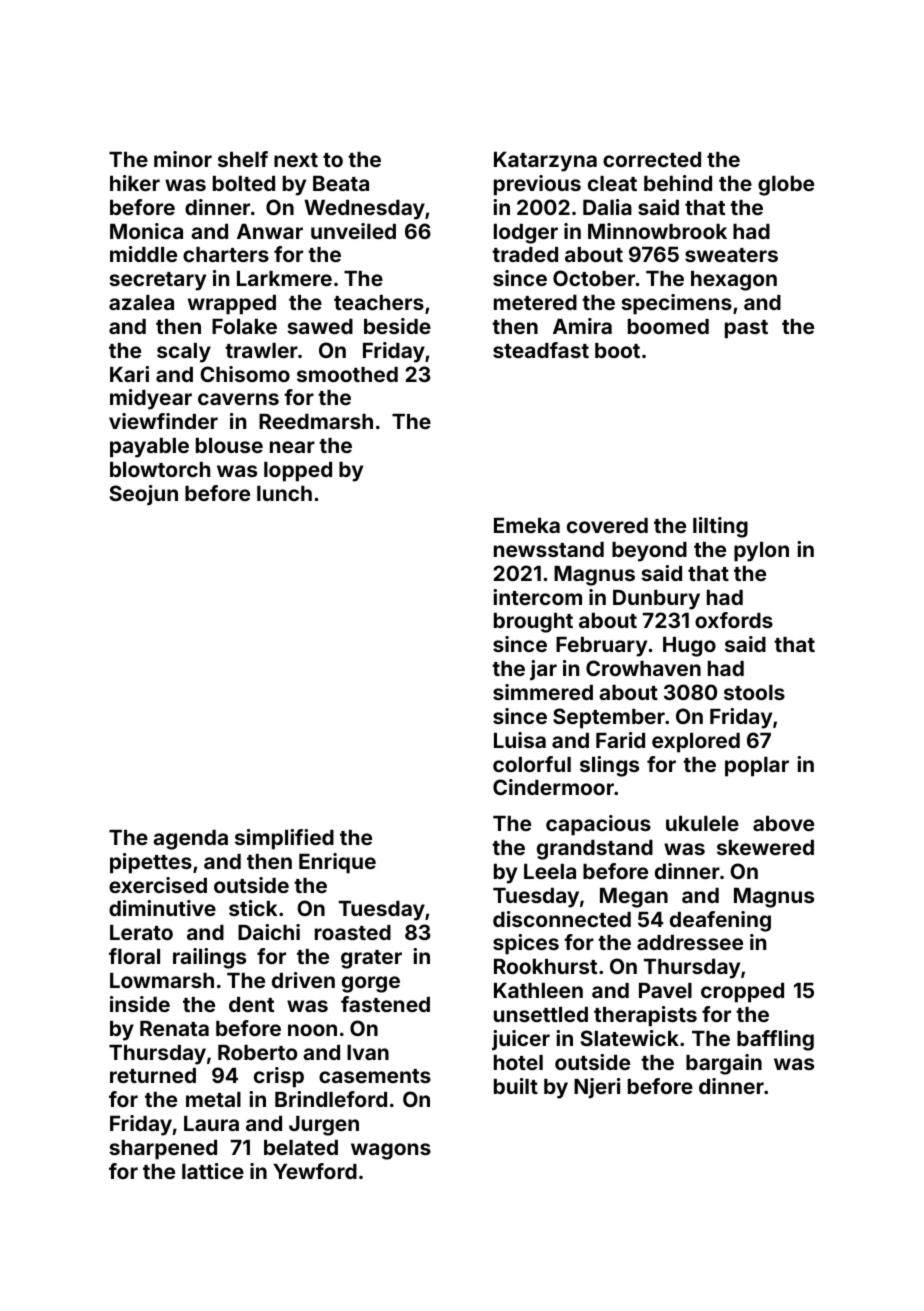 This screenshot has height=1311, width=924. Describe the element at coordinates (665, 990) in the screenshot. I see `Pavel` at that location.
